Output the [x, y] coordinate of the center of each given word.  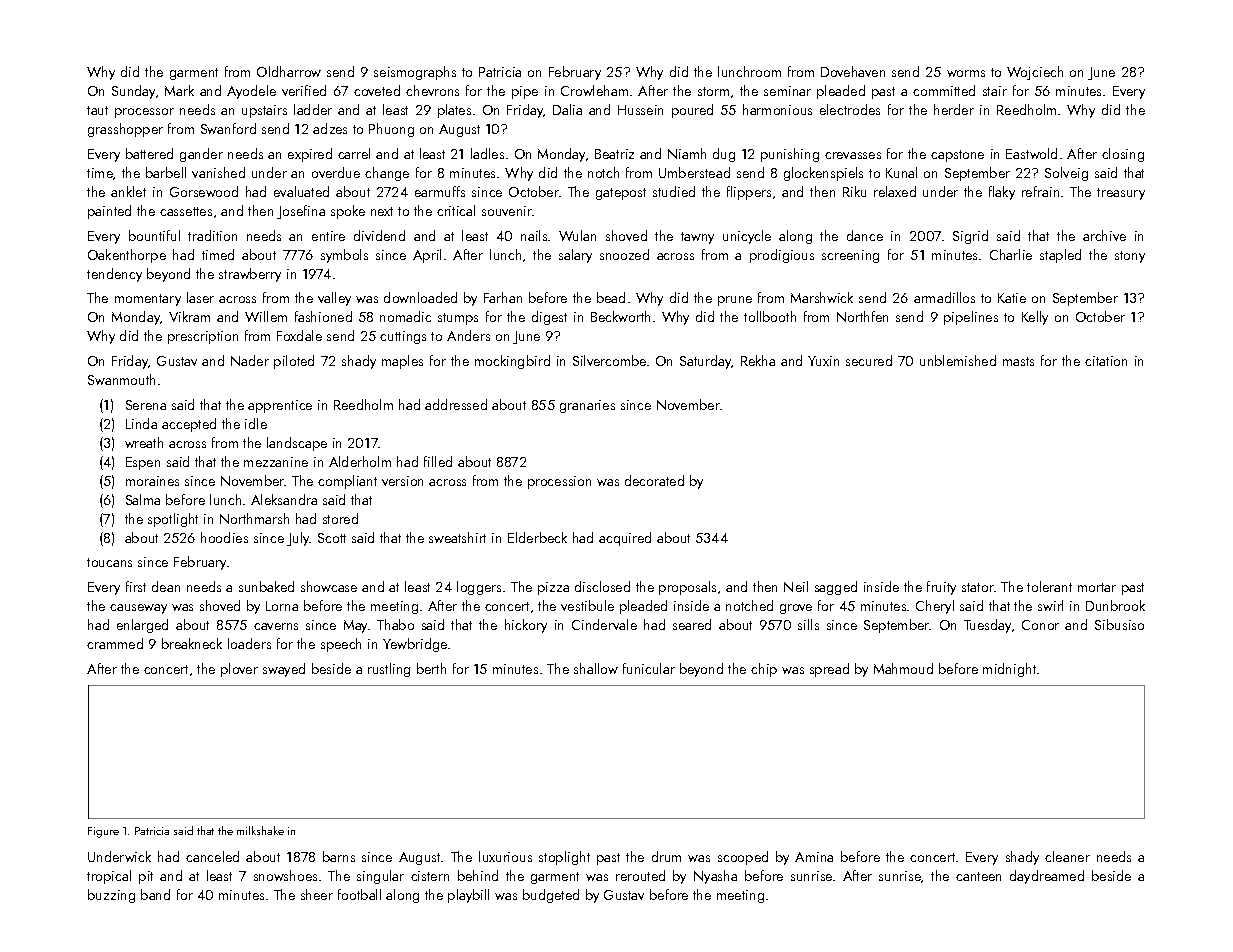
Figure [103, 832]
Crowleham [594, 90]
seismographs [415, 73]
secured [869, 360]
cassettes [186, 211]
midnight [1009, 670]
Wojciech [1035, 73]
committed [944, 90]
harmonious [777, 109]
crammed [115, 643]
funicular [649, 668]
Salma [143, 499]
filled [438, 461]
